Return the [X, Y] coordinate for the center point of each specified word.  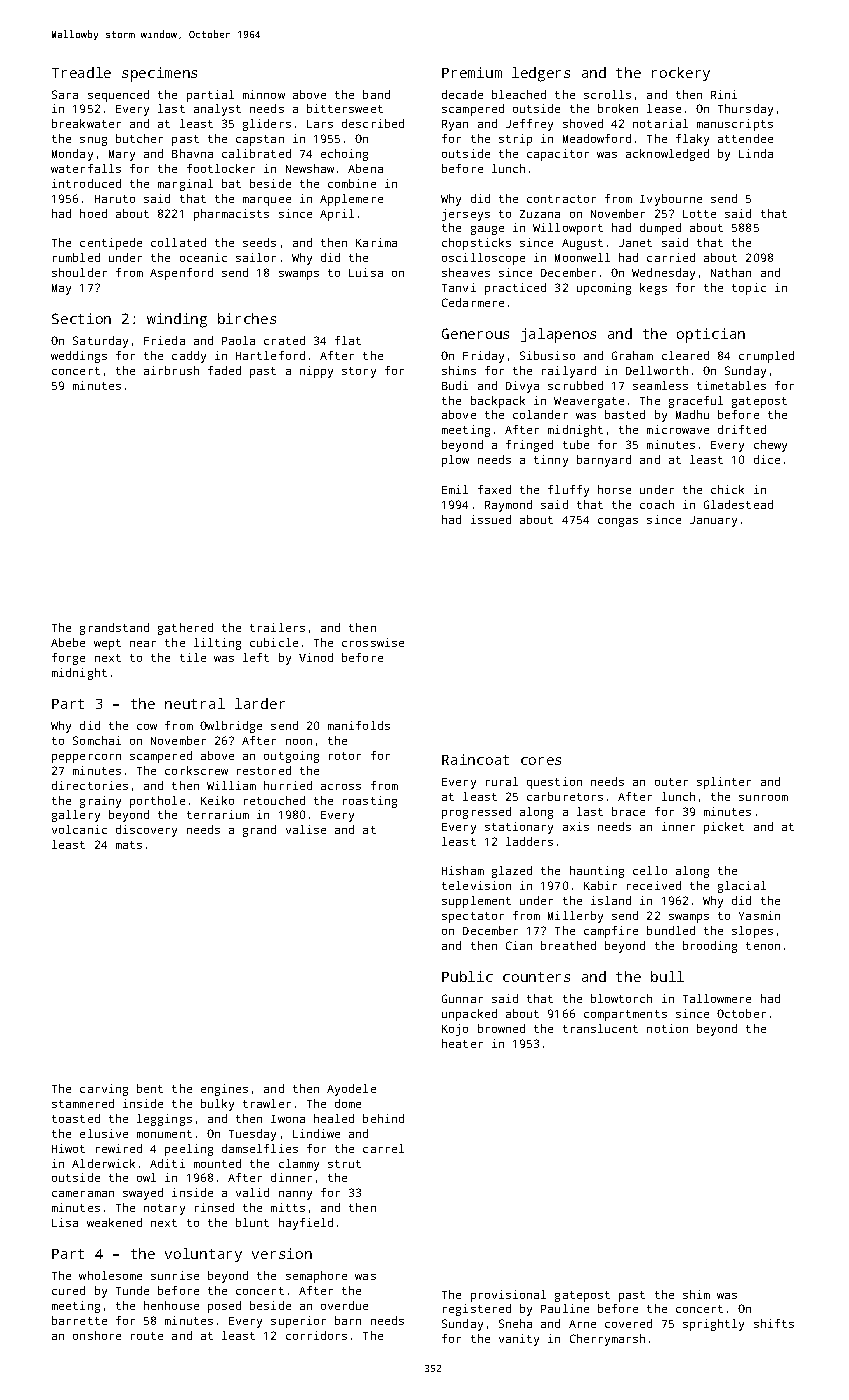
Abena [365, 168]
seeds [259, 242]
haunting [597, 872]
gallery [76, 816]
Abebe [68, 642]
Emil [455, 489]
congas [618, 522]
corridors [316, 1335]
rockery [681, 74]
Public [467, 976]
